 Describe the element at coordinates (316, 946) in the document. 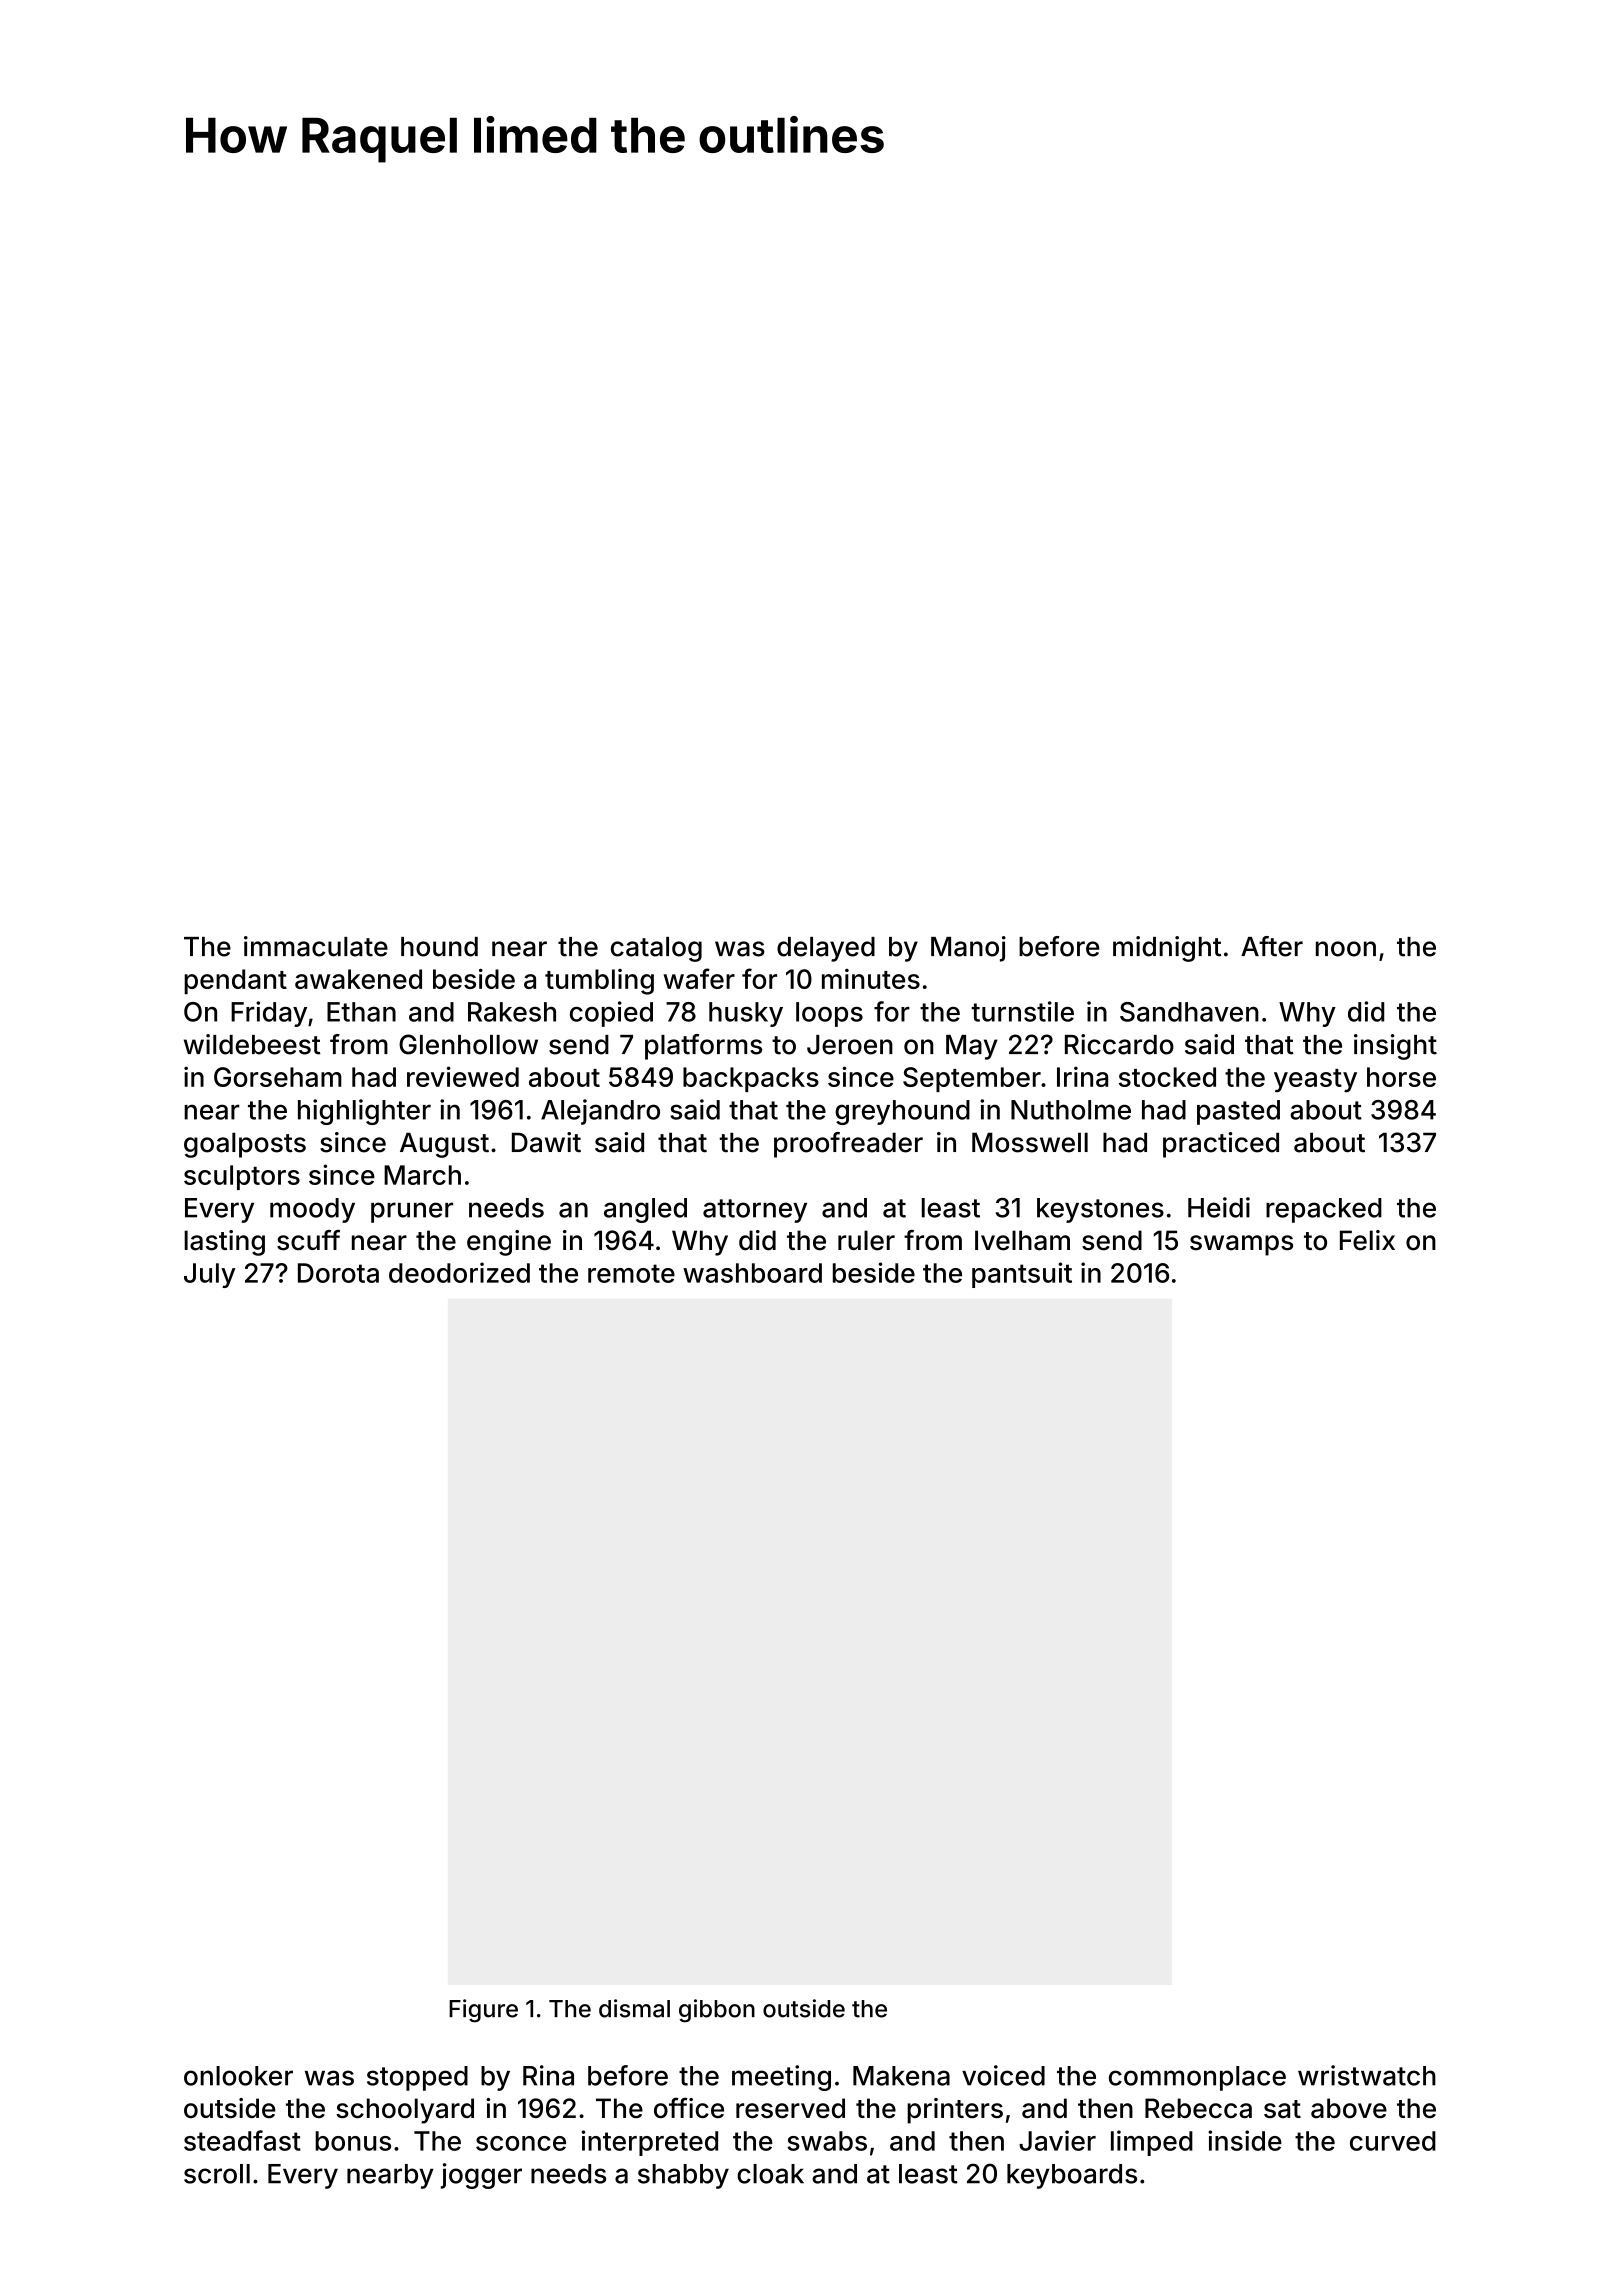

I see `immaculate` at that location.
